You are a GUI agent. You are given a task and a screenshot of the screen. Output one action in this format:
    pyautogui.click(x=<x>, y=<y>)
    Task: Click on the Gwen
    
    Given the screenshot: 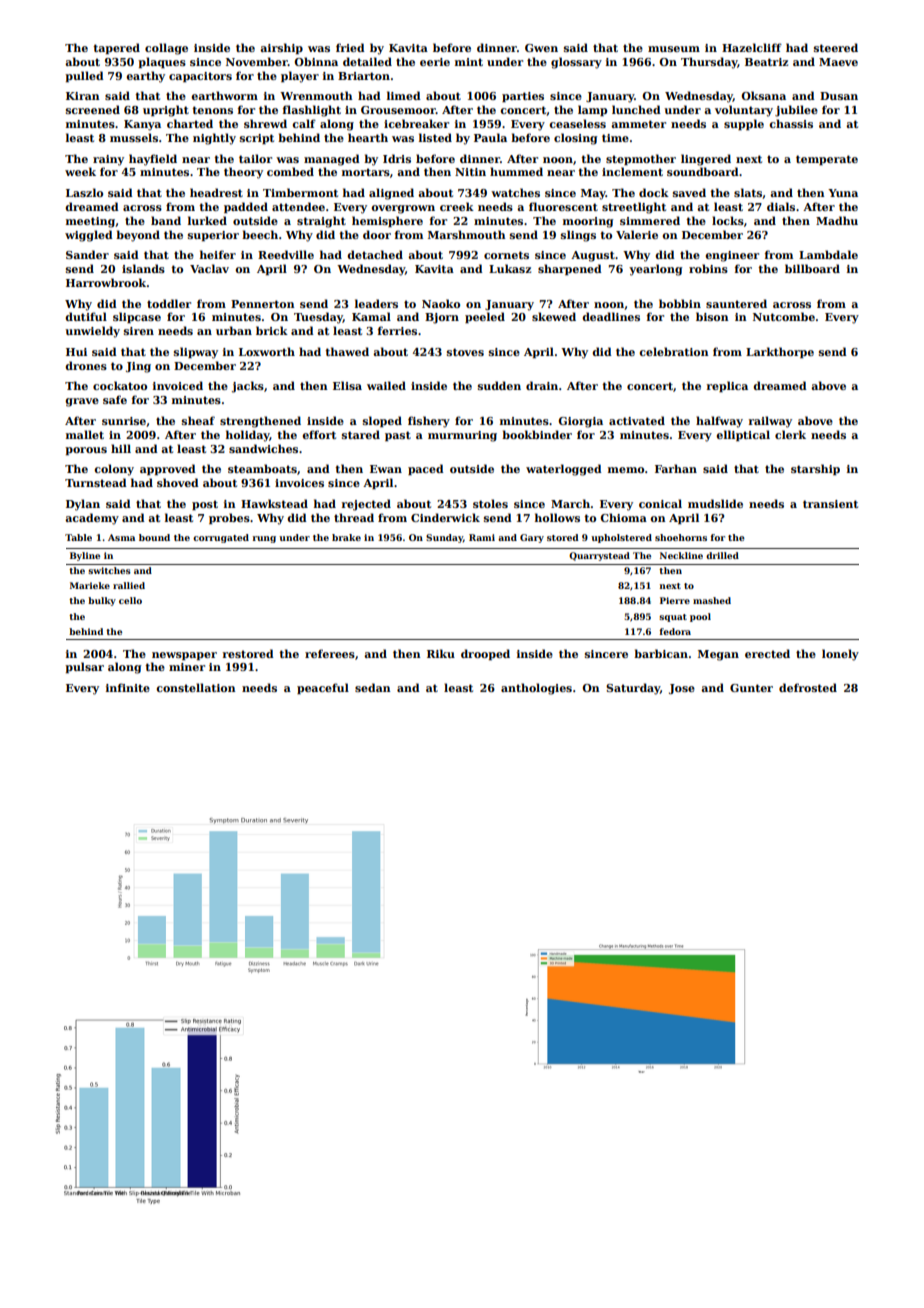 What is the action you would take?
    pyautogui.click(x=541, y=48)
